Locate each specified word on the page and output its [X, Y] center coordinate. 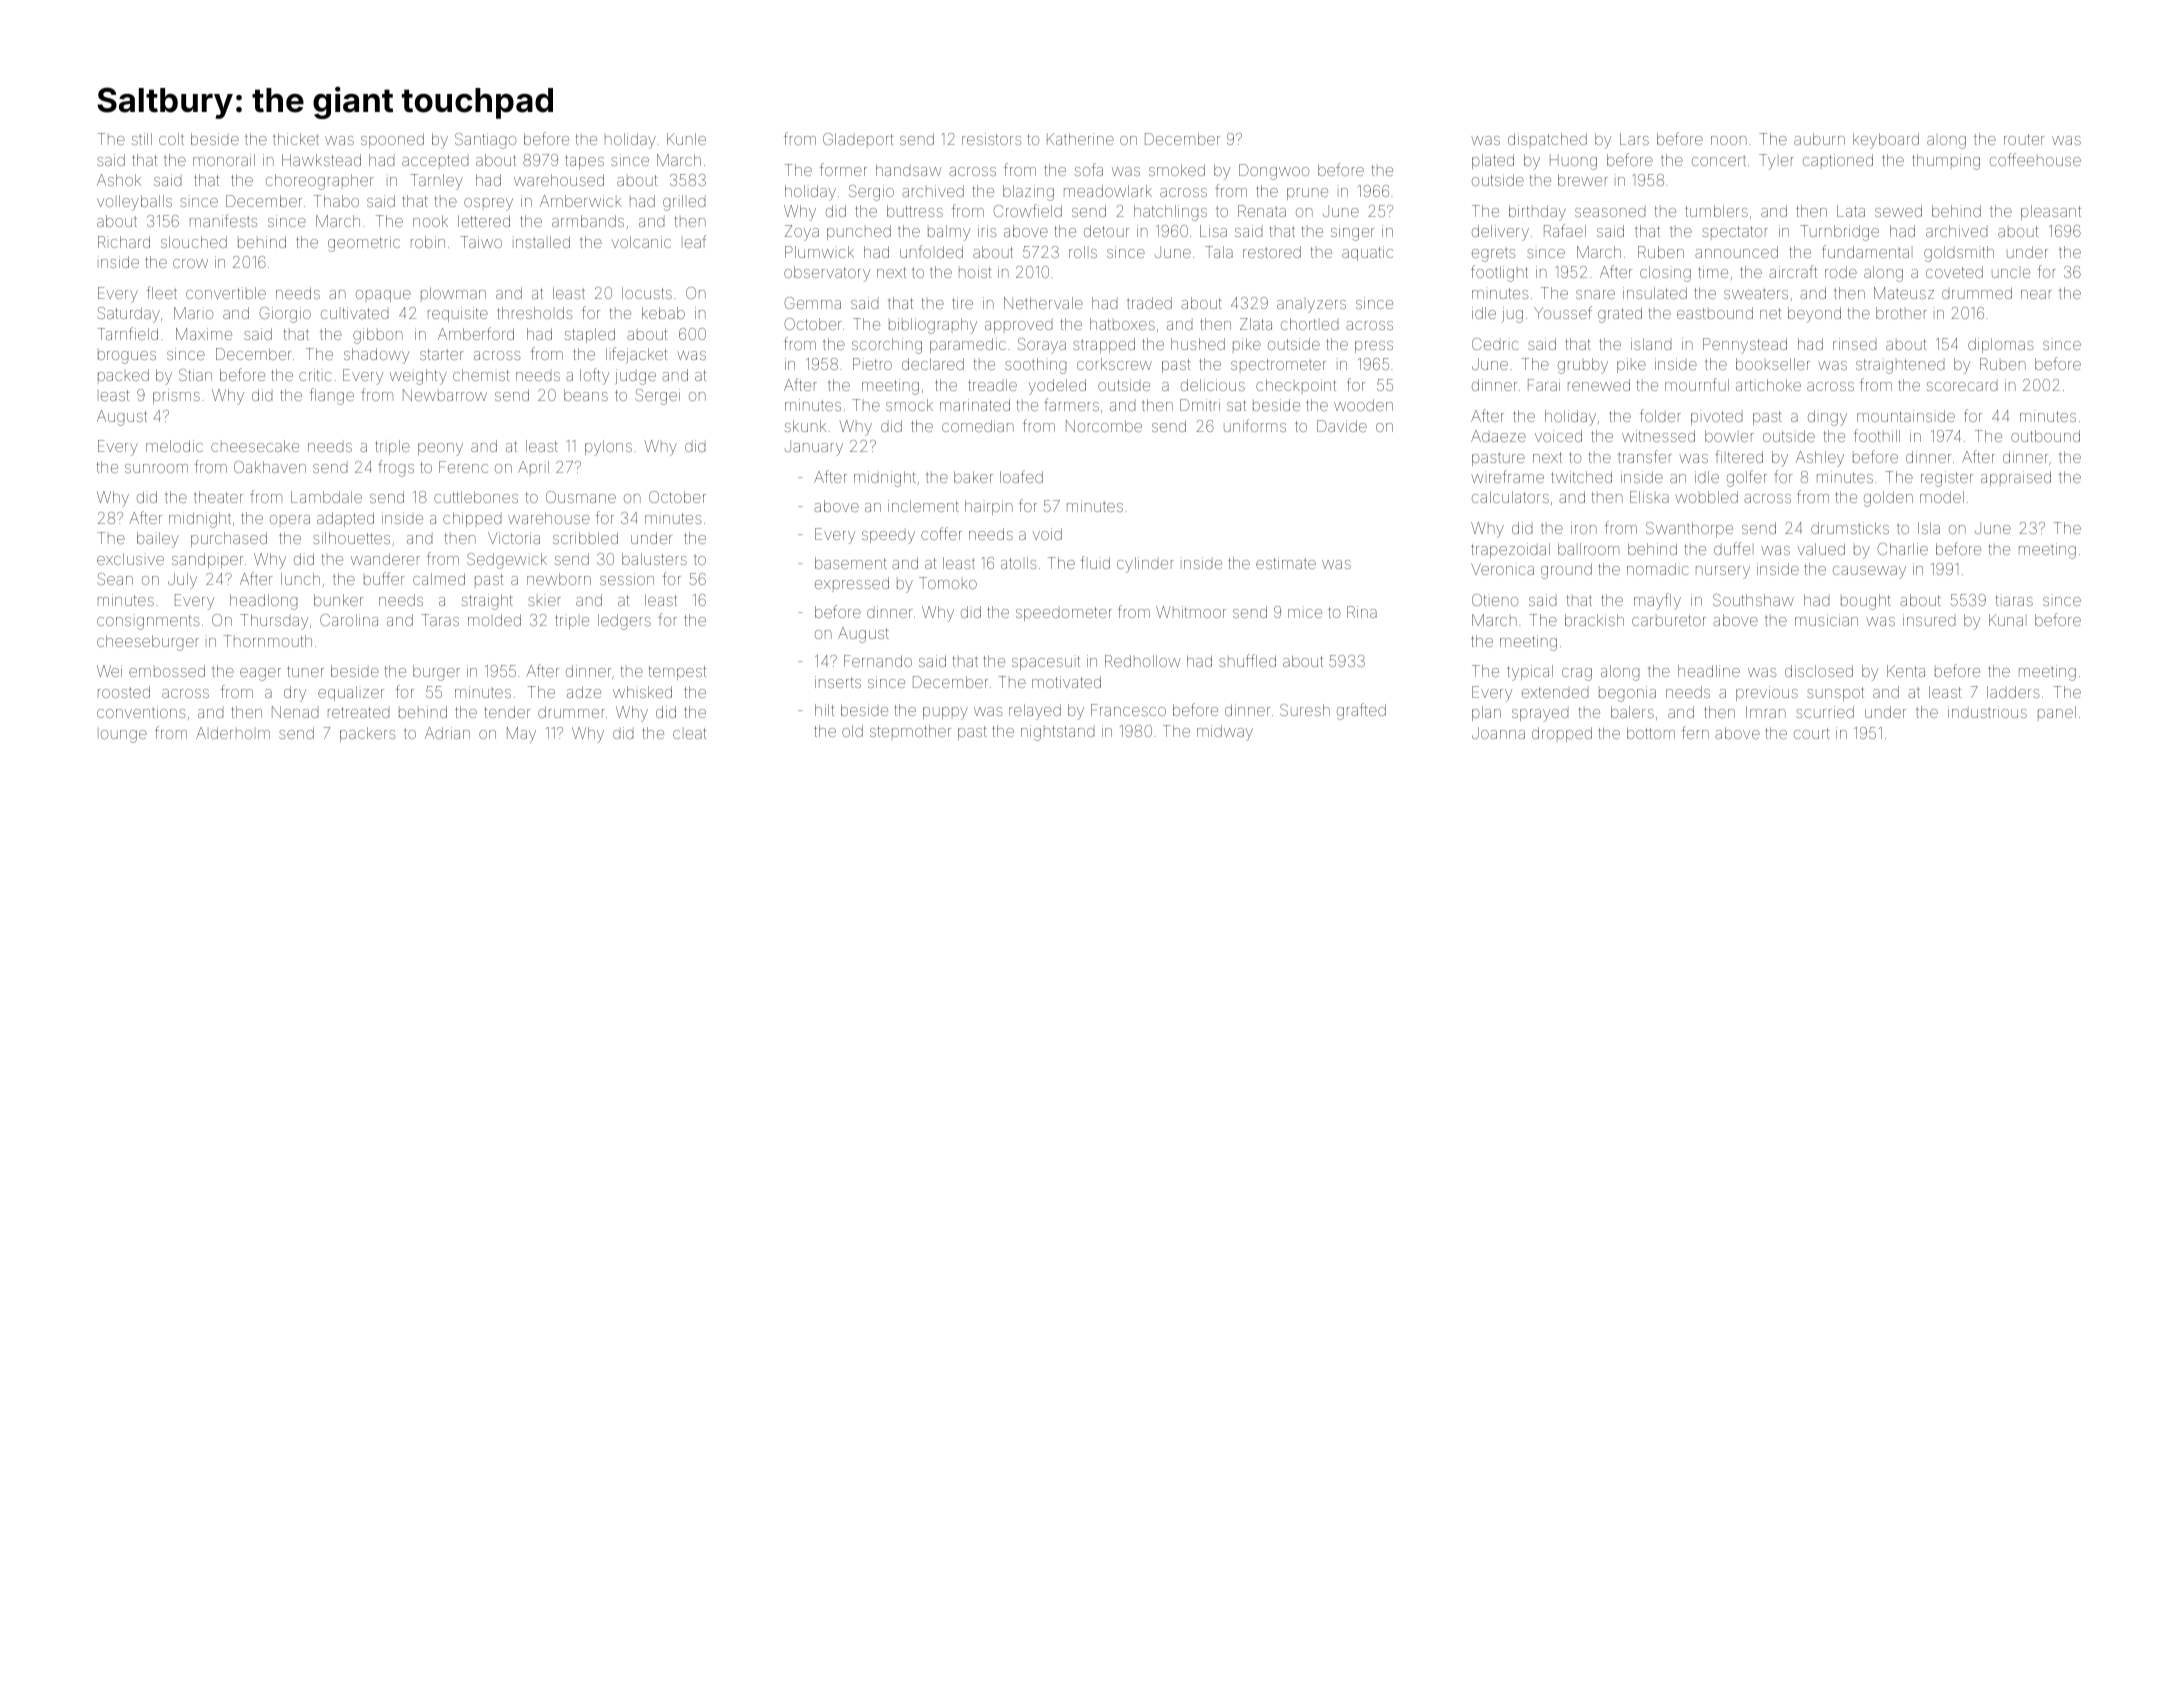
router [2024, 139]
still [142, 139]
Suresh [1305, 710]
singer [1352, 233]
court [1812, 733]
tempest [677, 673]
